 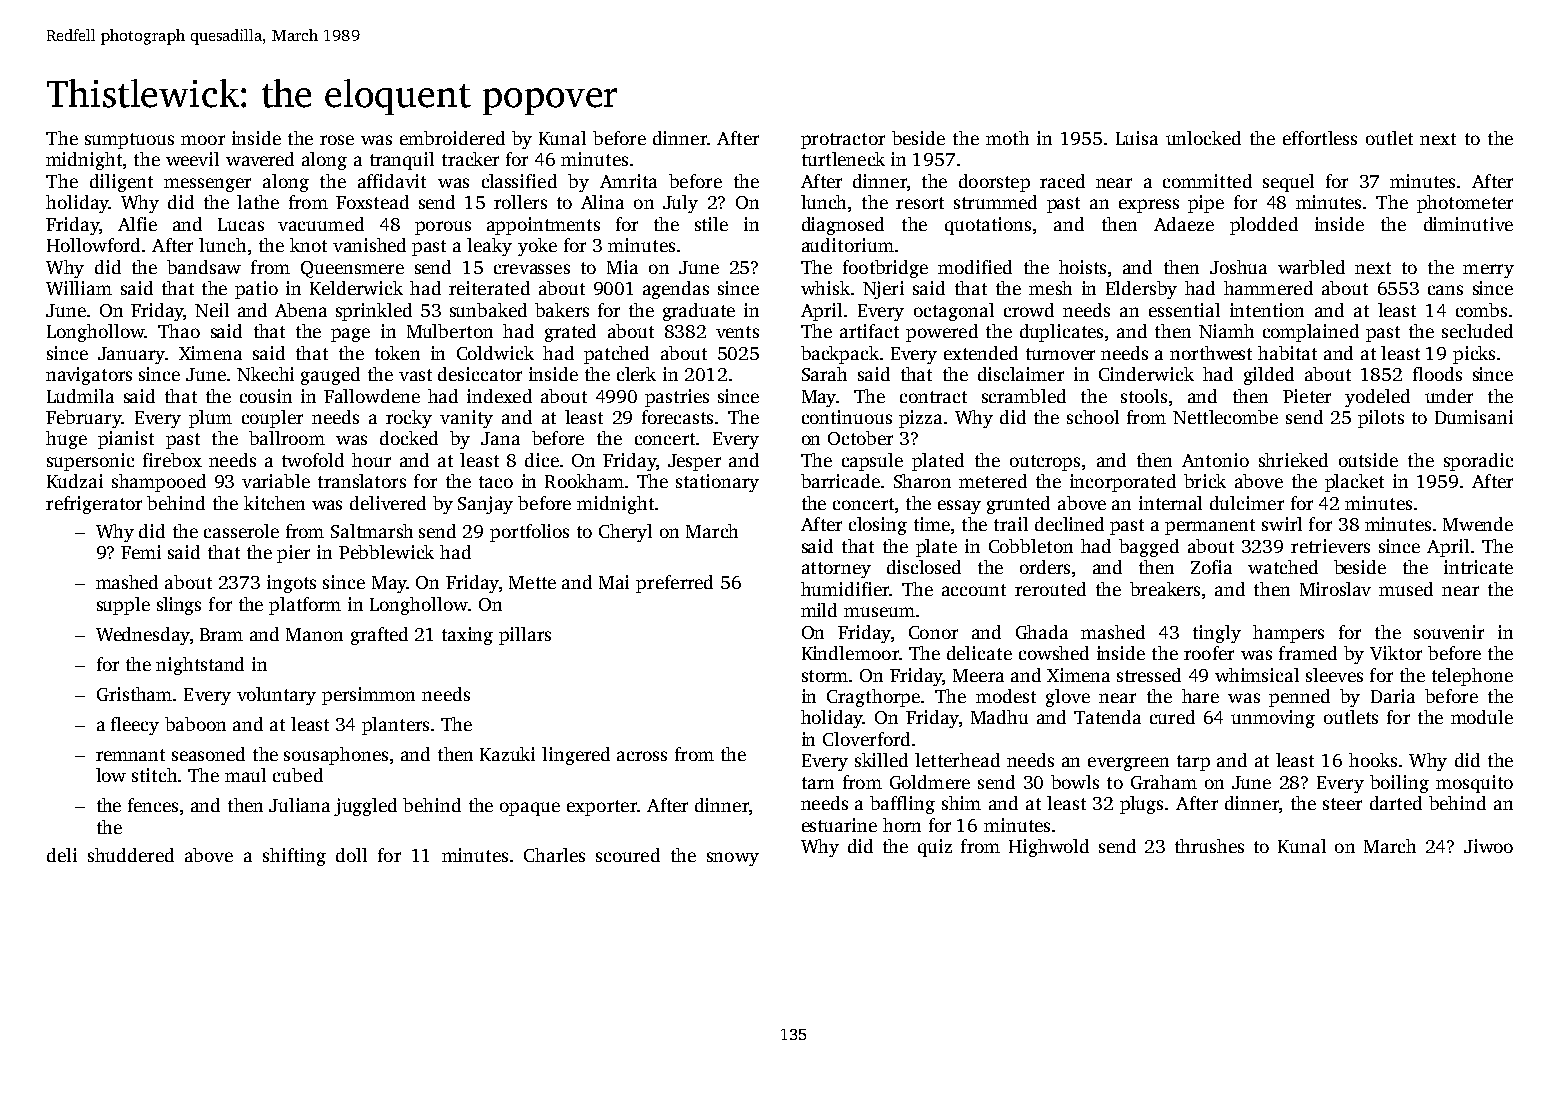 What do you see at coordinates (368, 696) in the document?
I see `persimmon` at bounding box center [368, 696].
